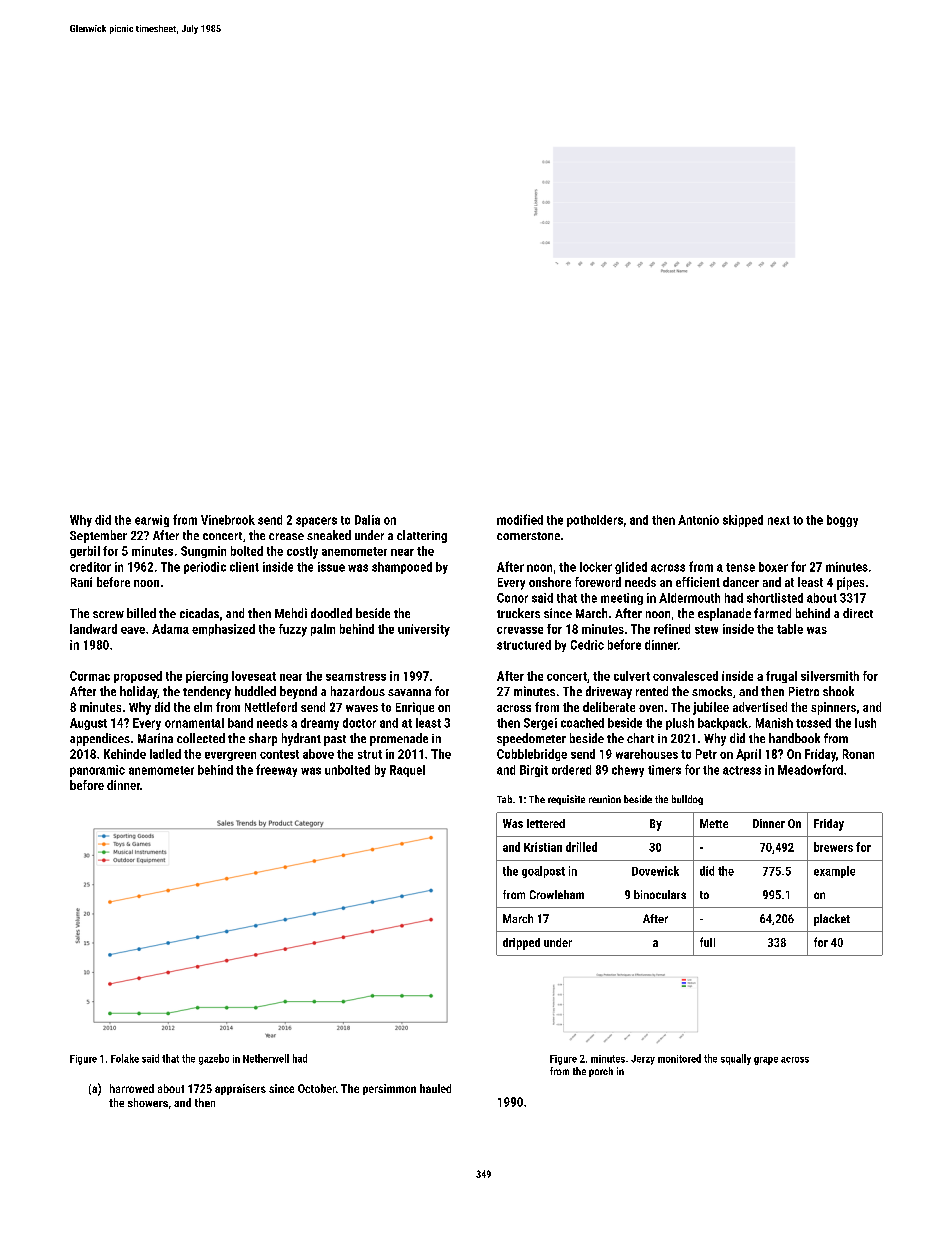  I want to click on Raquel, so click(407, 771).
